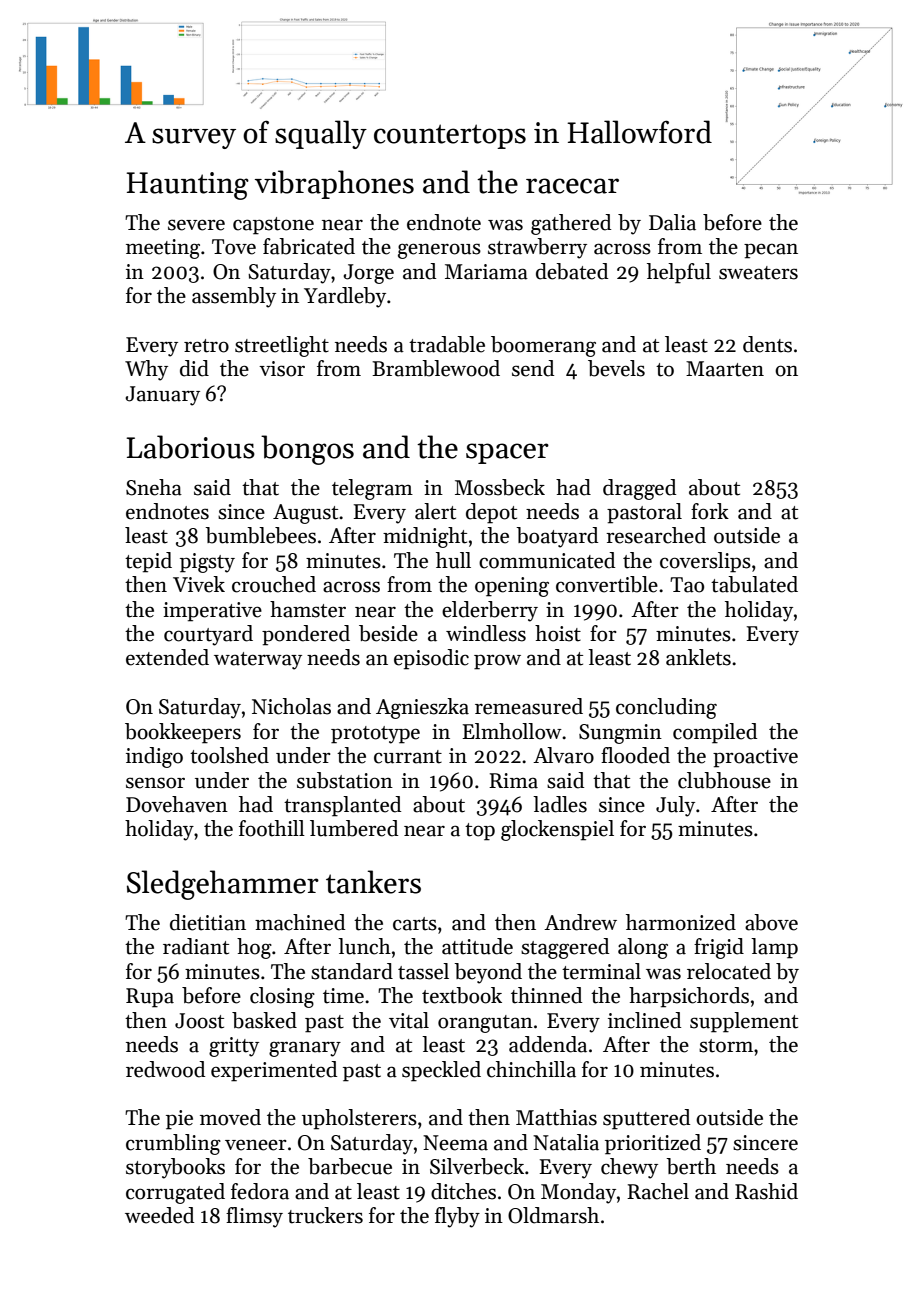 This document has height=1314, width=924. What do you see at coordinates (643, 948) in the document?
I see `along` at bounding box center [643, 948].
